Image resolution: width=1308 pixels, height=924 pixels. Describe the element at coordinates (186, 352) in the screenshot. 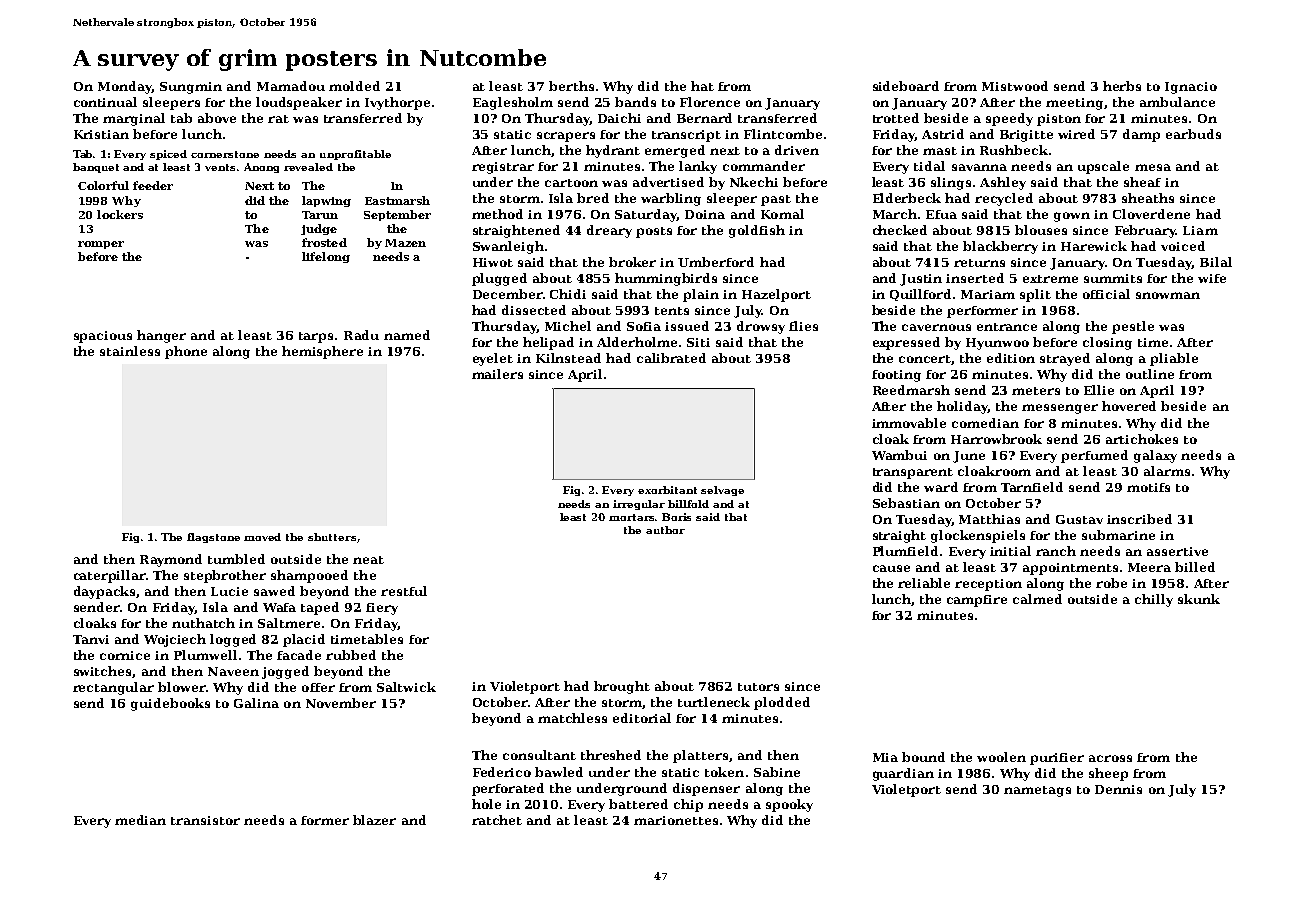

I see `phone` at that location.
